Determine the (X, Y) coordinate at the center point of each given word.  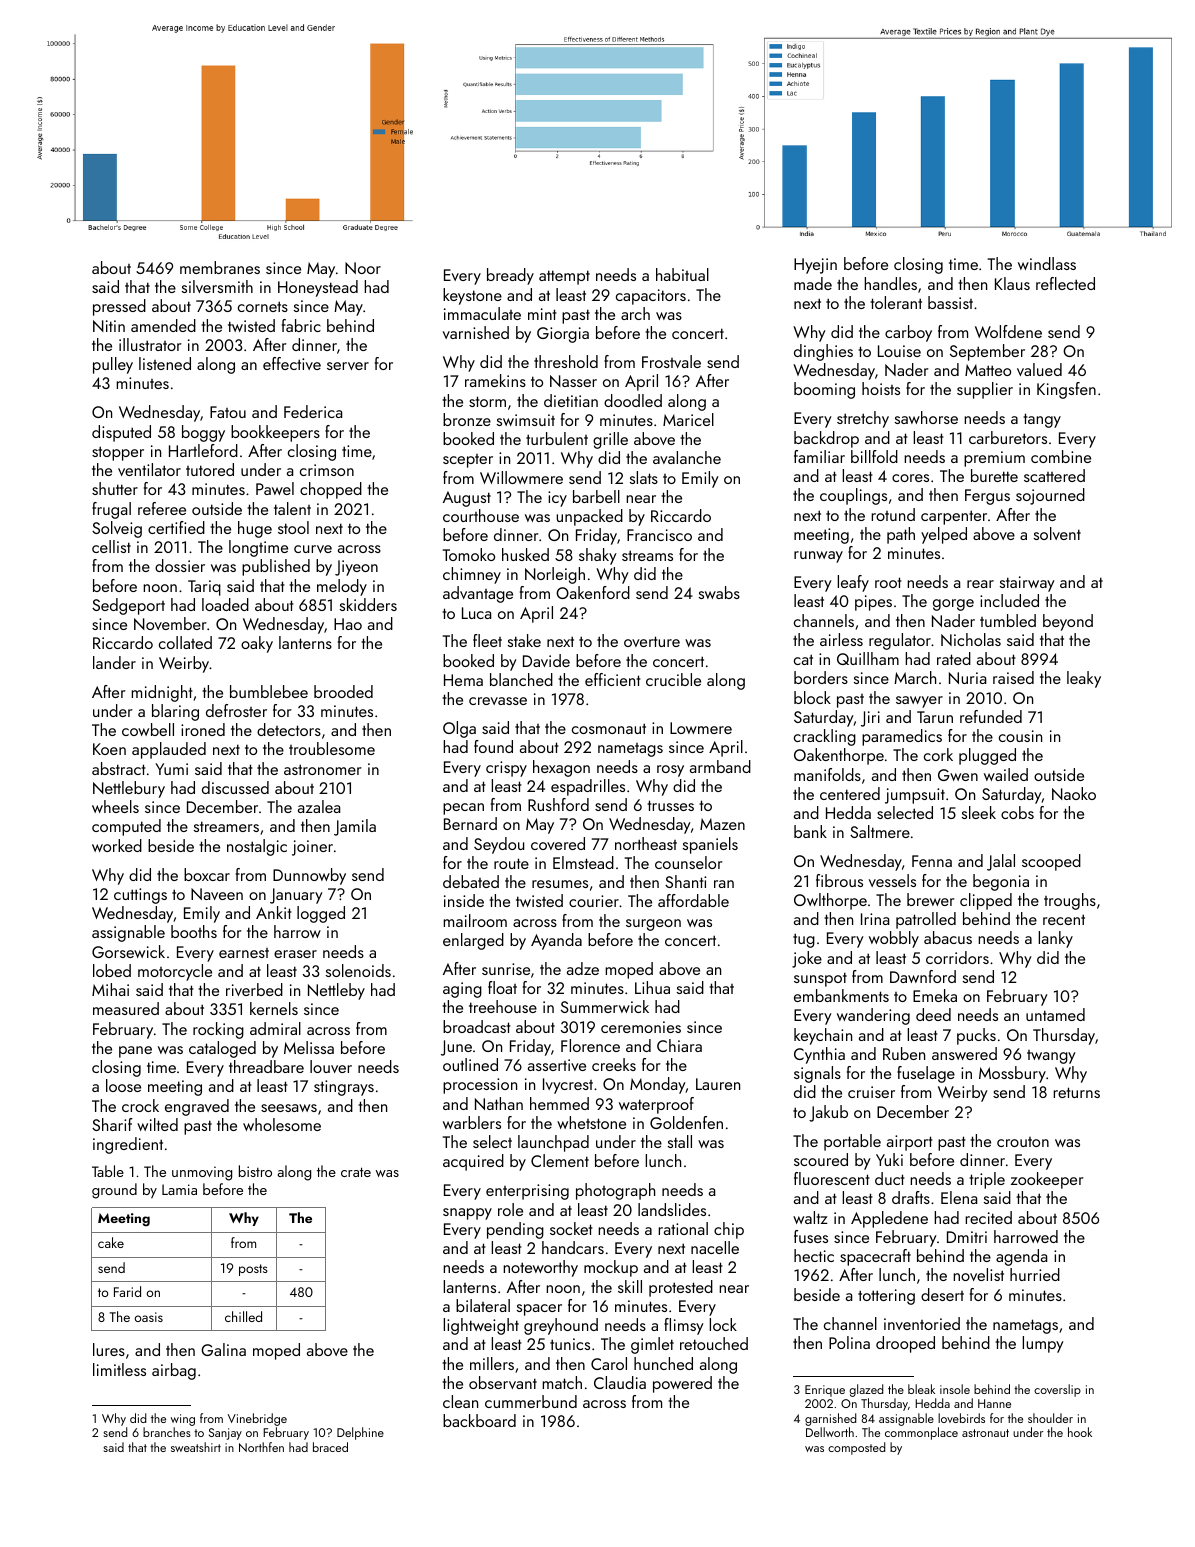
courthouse (481, 515)
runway (818, 557)
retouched (714, 1343)
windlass (1047, 263)
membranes (220, 267)
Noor (363, 268)
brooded (343, 691)
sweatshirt (196, 1447)
